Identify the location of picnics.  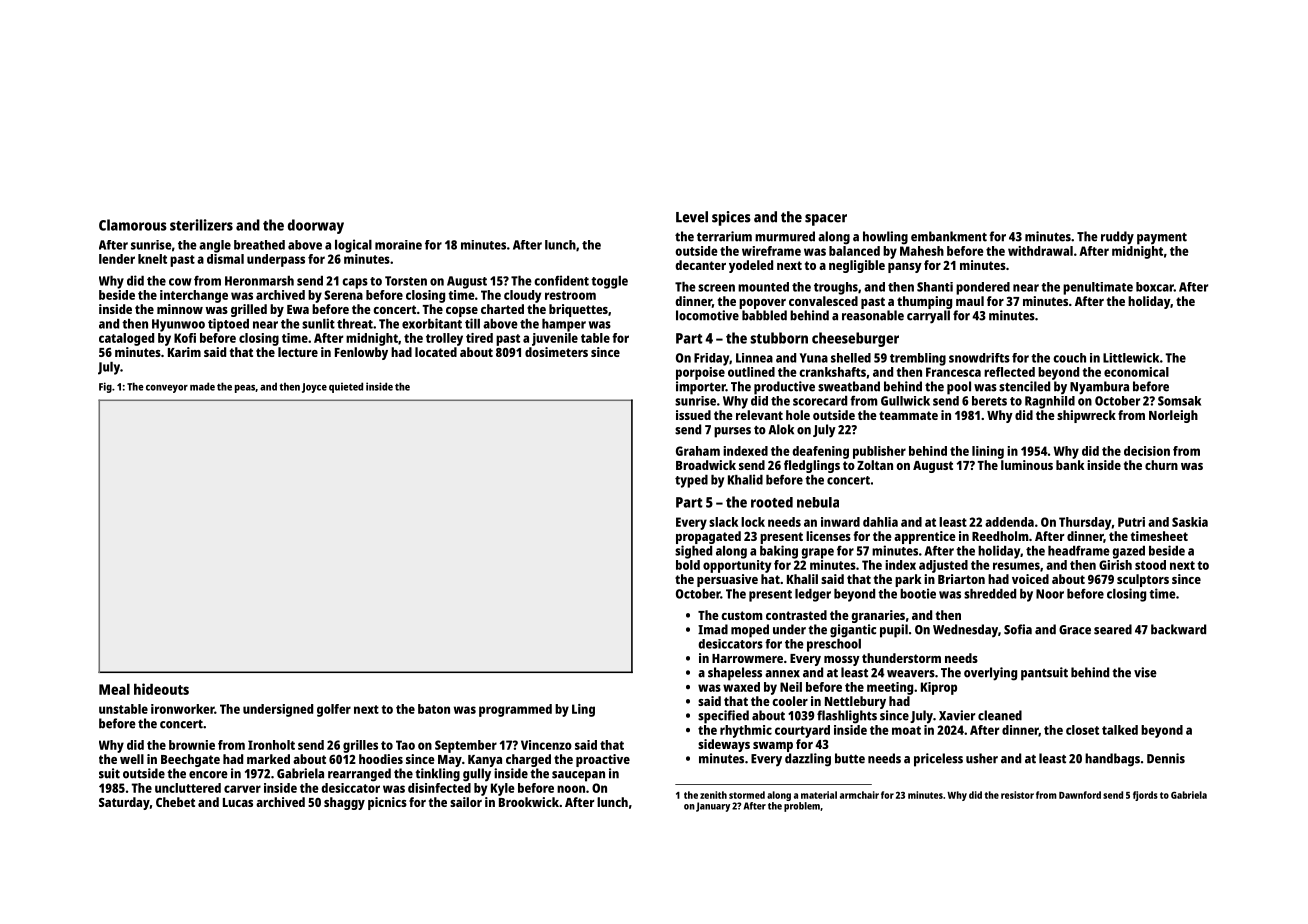
(387, 803).
